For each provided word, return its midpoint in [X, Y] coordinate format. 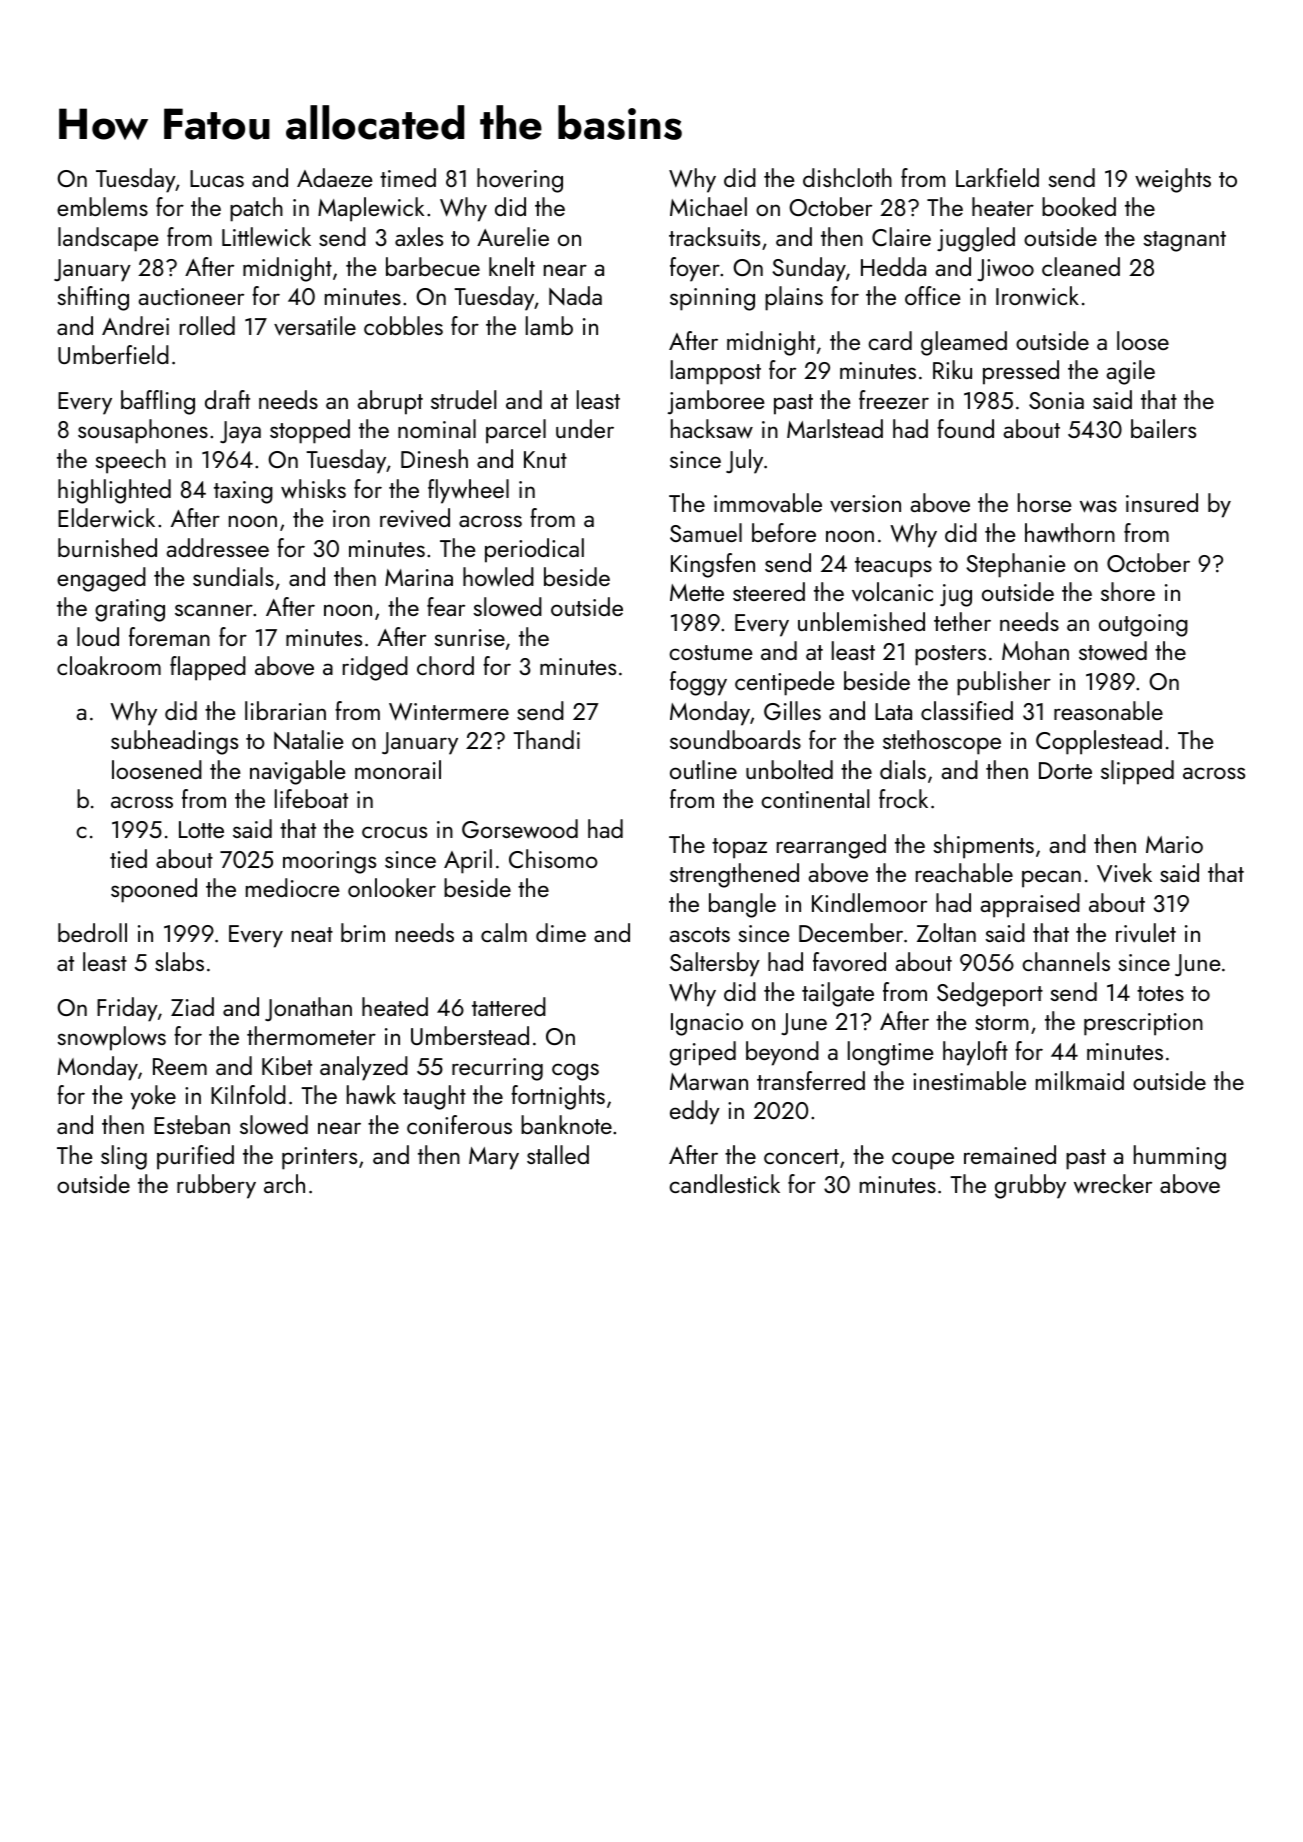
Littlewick [266, 237]
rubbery [216, 1186]
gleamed [964, 343]
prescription [1143, 1024]
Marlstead [835, 428]
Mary [494, 1158]
